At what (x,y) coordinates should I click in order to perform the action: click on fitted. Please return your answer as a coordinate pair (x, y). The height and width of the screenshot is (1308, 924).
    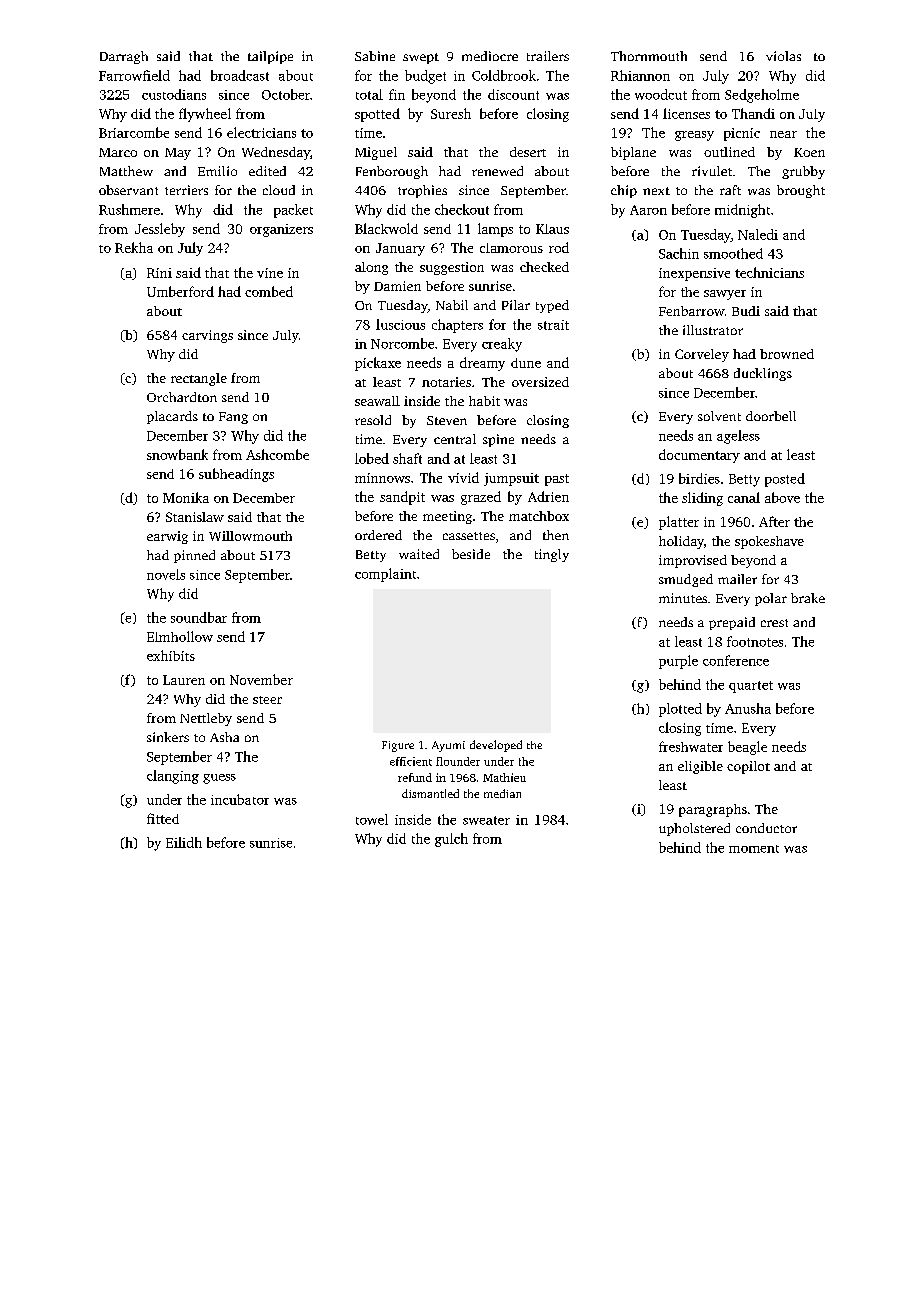
    Looking at the image, I should click on (163, 818).
